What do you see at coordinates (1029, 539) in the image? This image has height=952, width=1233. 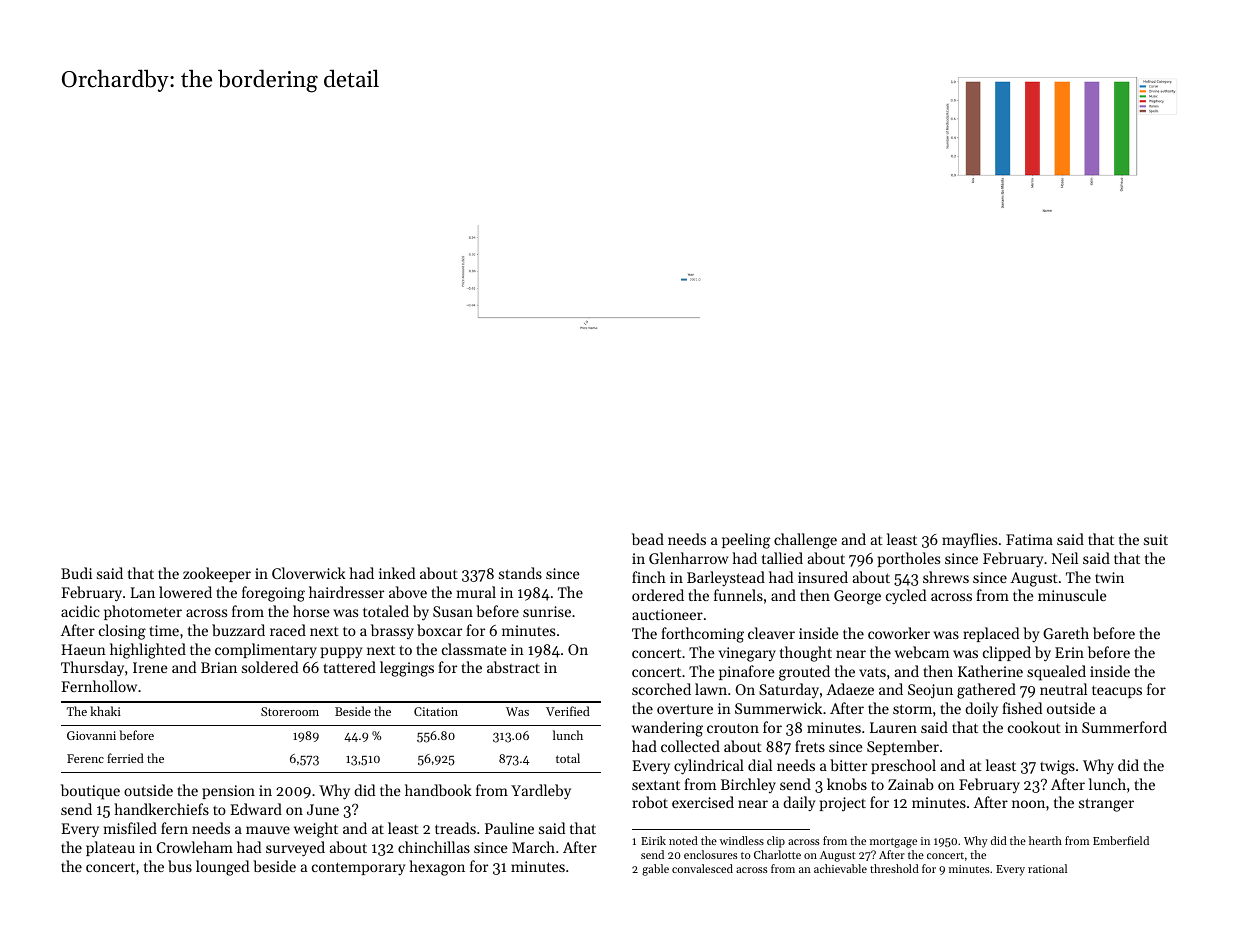 I see `Fatima` at bounding box center [1029, 539].
